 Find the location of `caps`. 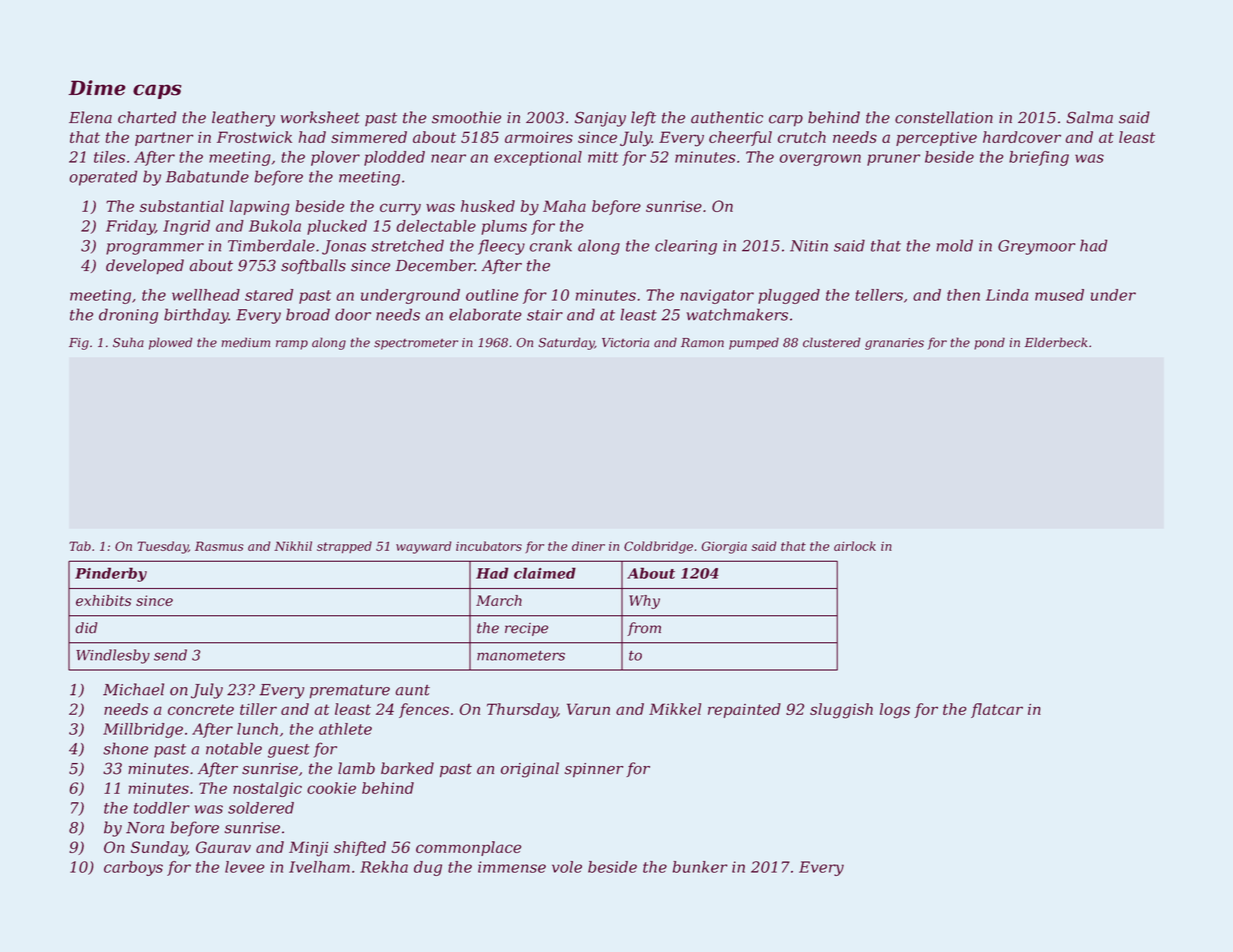

caps is located at coordinates (157, 91).
